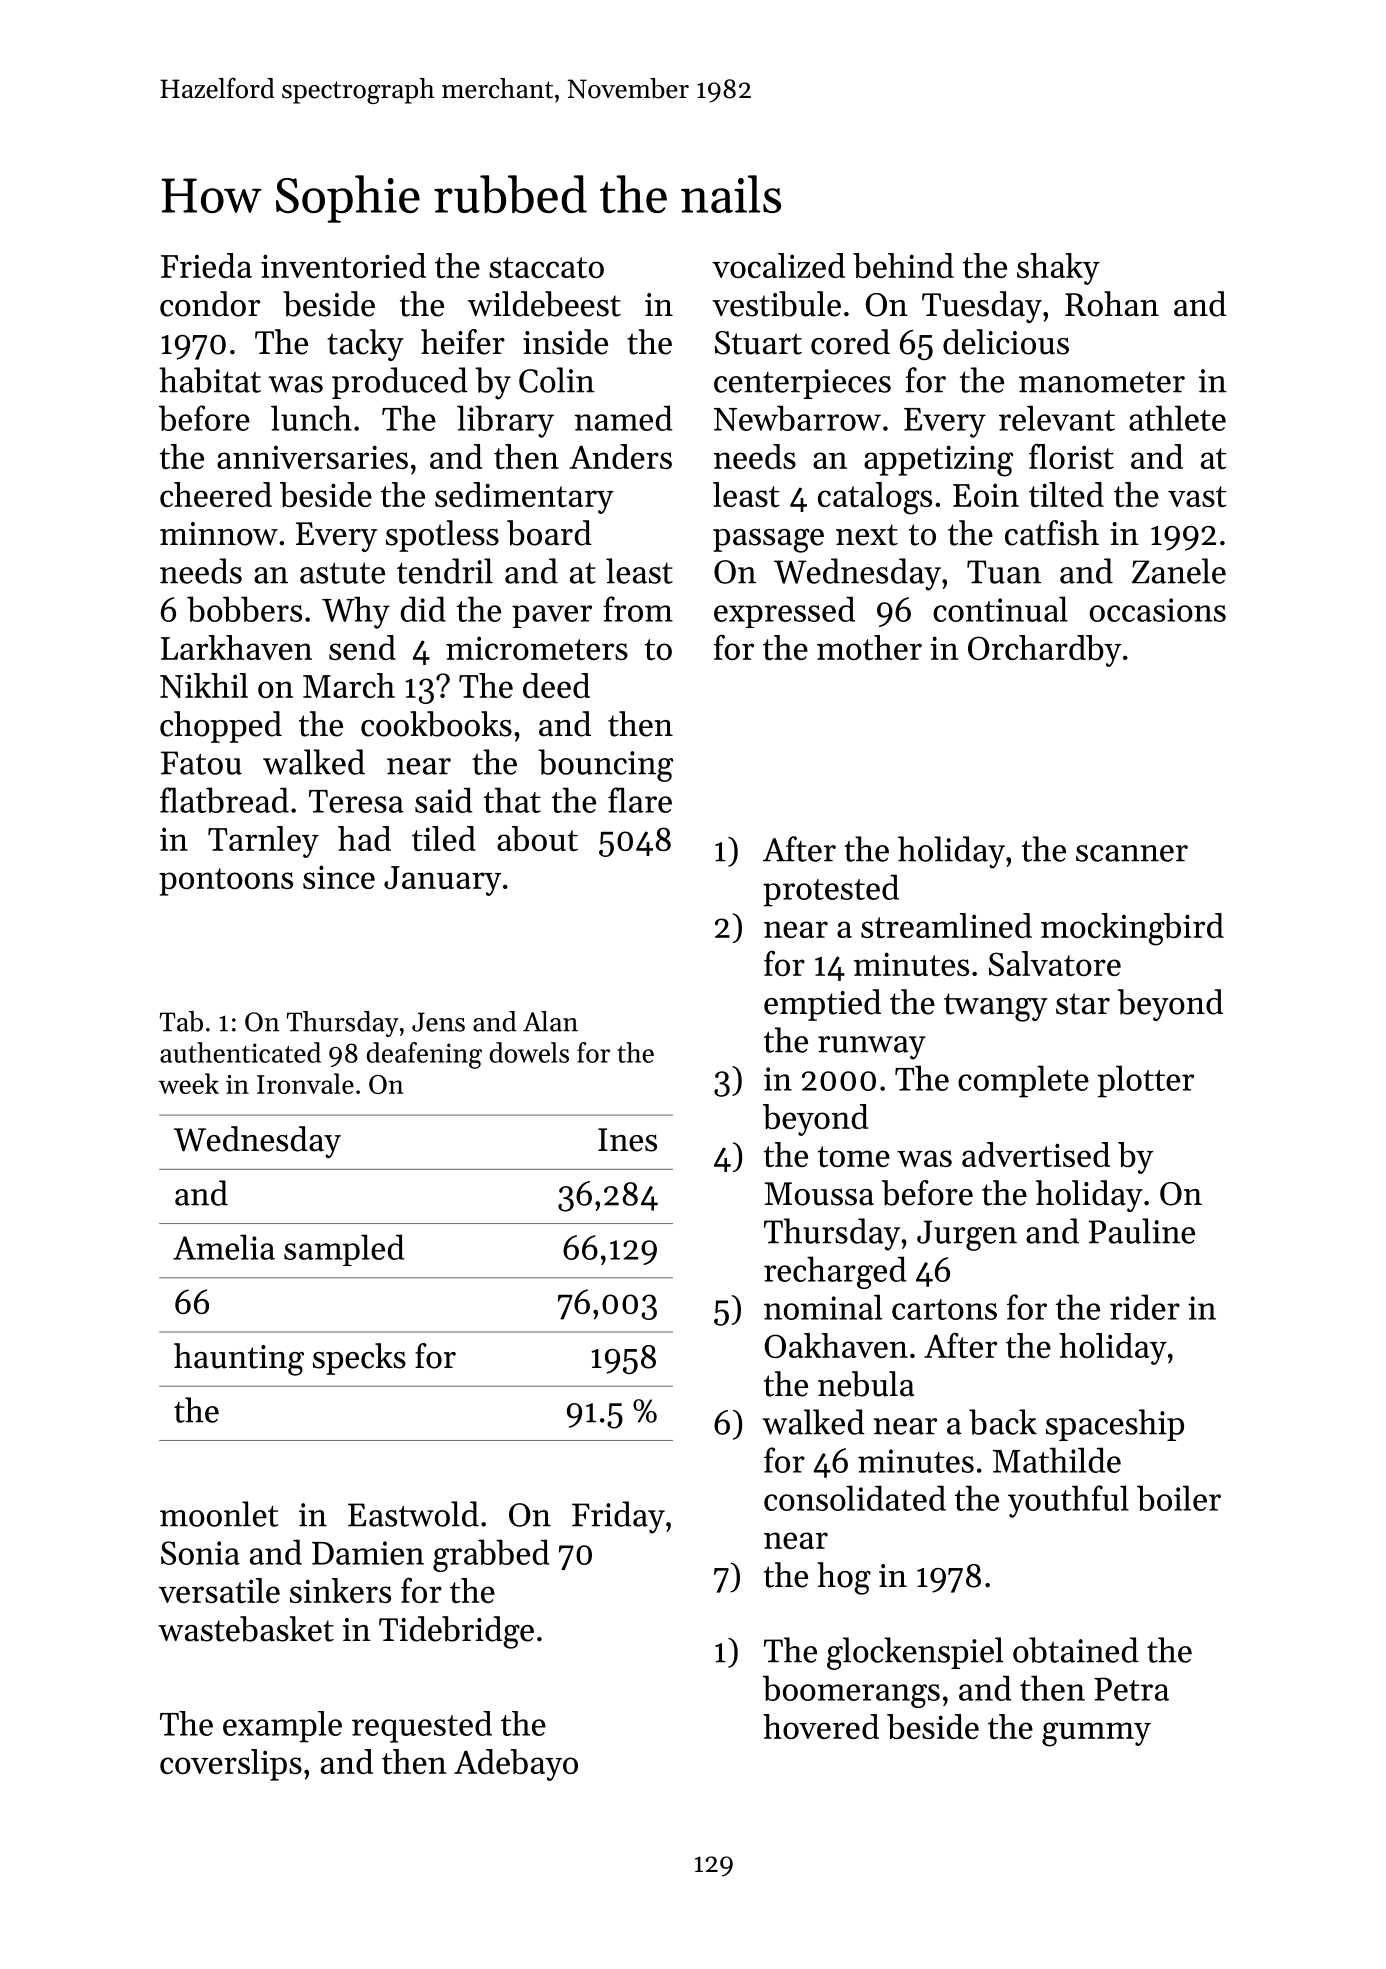  Describe the element at coordinates (1036, 1154) in the page. I see `advertised` at that location.
